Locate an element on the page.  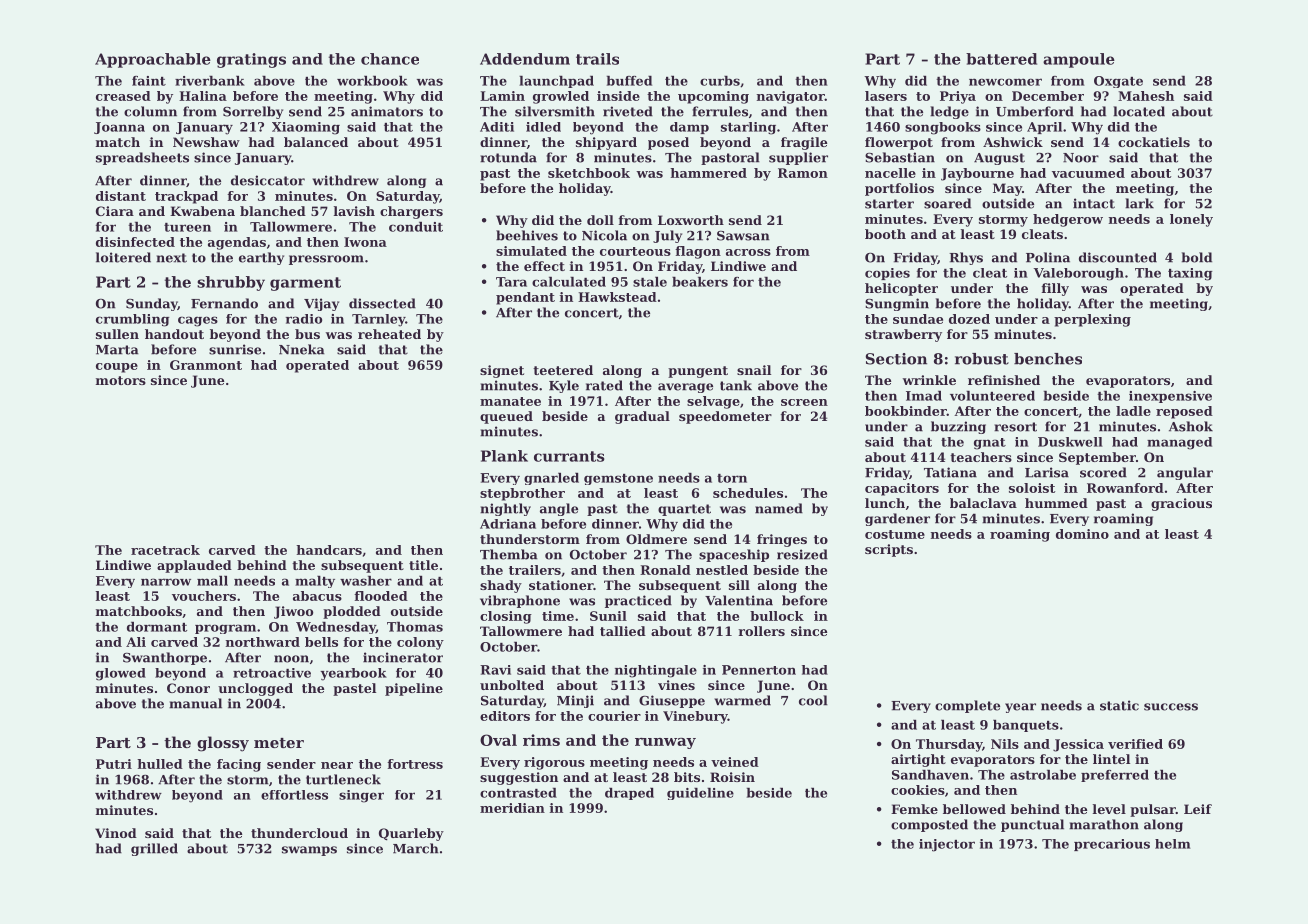
December is located at coordinates (1048, 96).
